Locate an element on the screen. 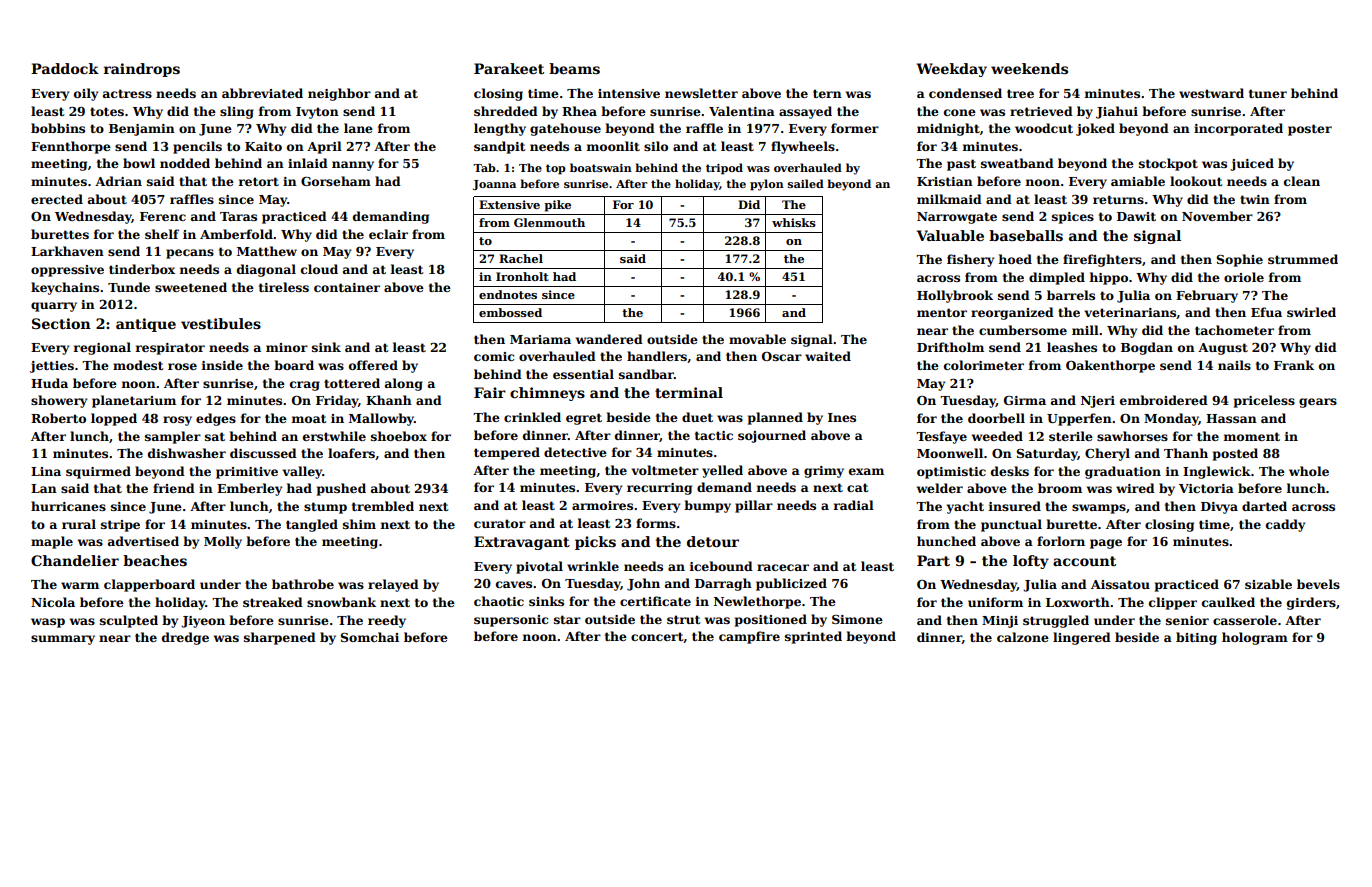 The height and width of the screenshot is (887, 1372). raindrops is located at coordinates (142, 70).
